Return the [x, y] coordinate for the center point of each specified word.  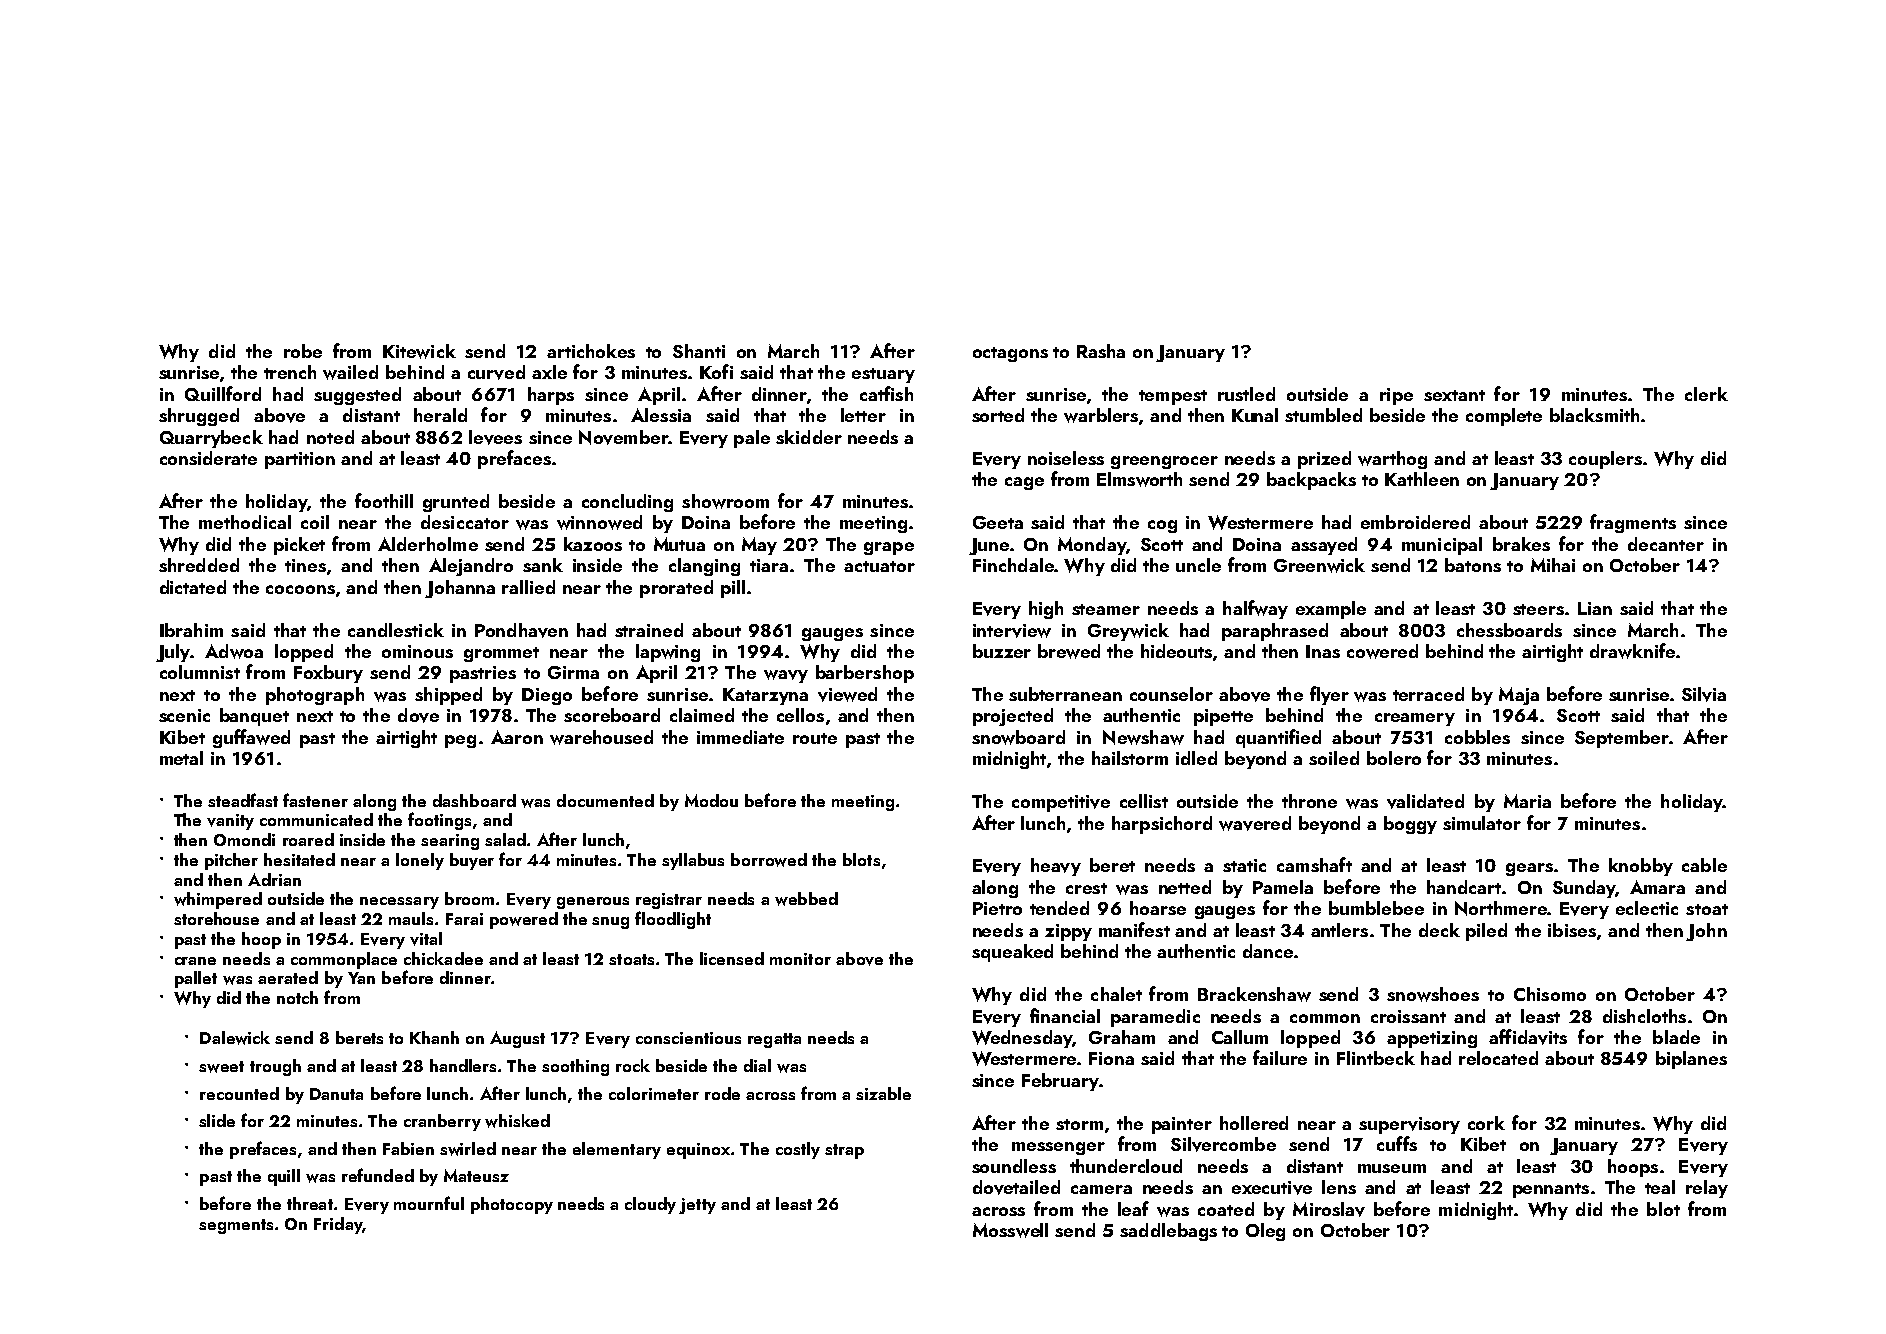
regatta [774, 1040]
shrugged [199, 417]
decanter [1666, 544]
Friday [338, 1225]
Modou [711, 800]
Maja [1519, 696]
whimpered [218, 900]
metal [181, 758]
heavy [1056, 867]
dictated [193, 587]
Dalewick [235, 1038]
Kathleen [1422, 479]
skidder [809, 437]
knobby [1641, 867]
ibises [1572, 930]
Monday [1092, 546]
